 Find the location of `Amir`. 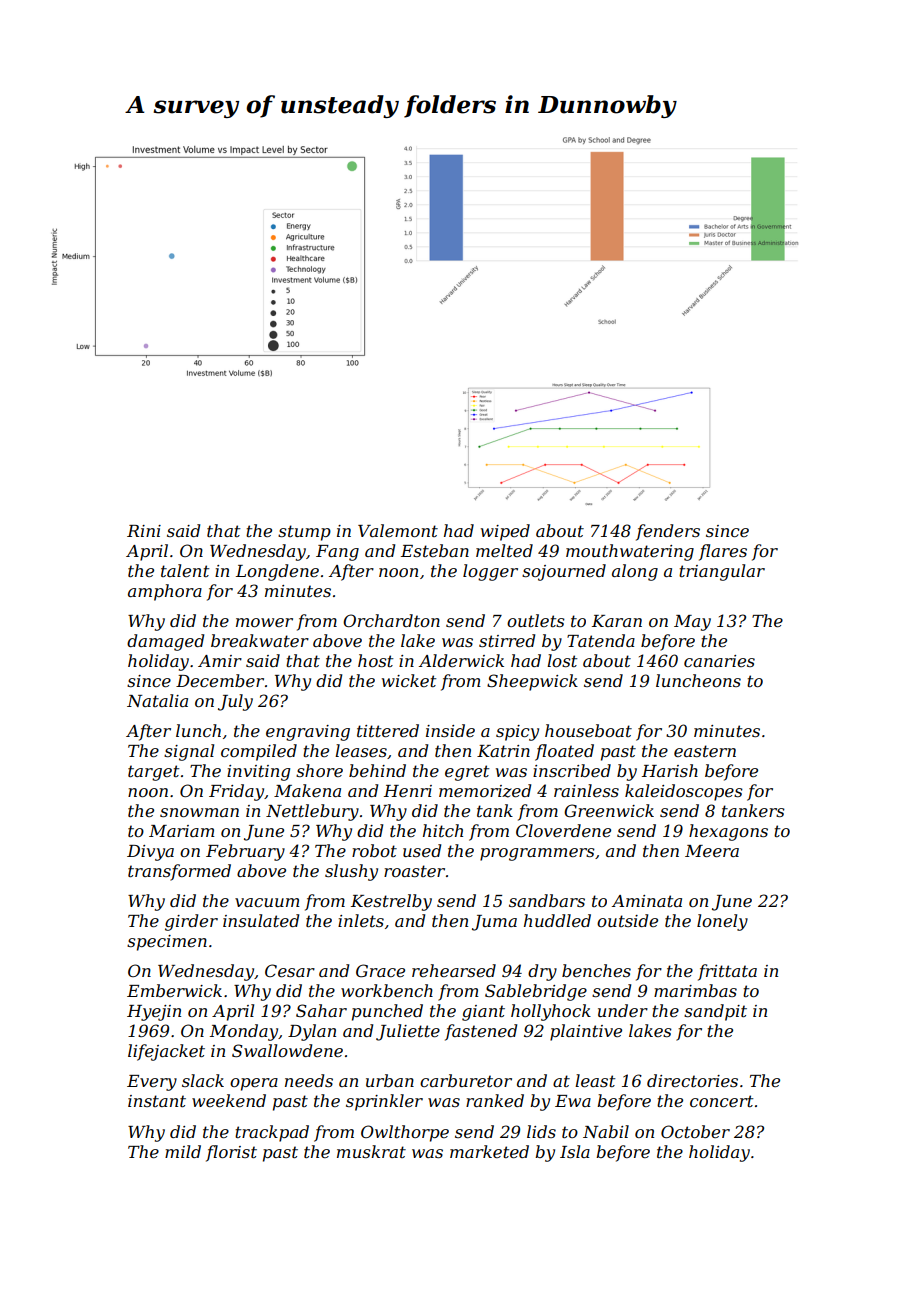

Amir is located at coordinates (220, 661).
